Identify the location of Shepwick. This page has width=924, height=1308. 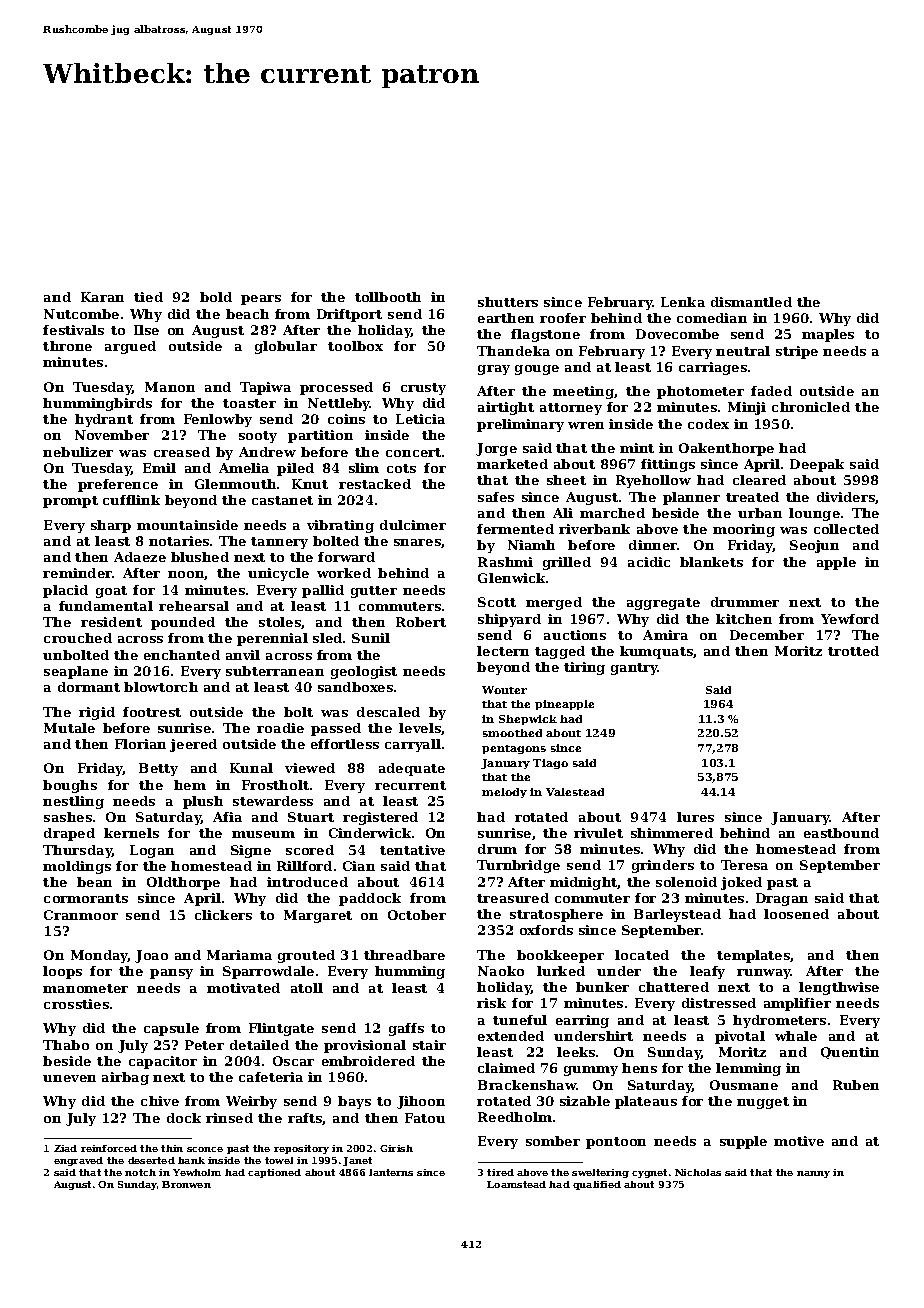
(528, 720).
